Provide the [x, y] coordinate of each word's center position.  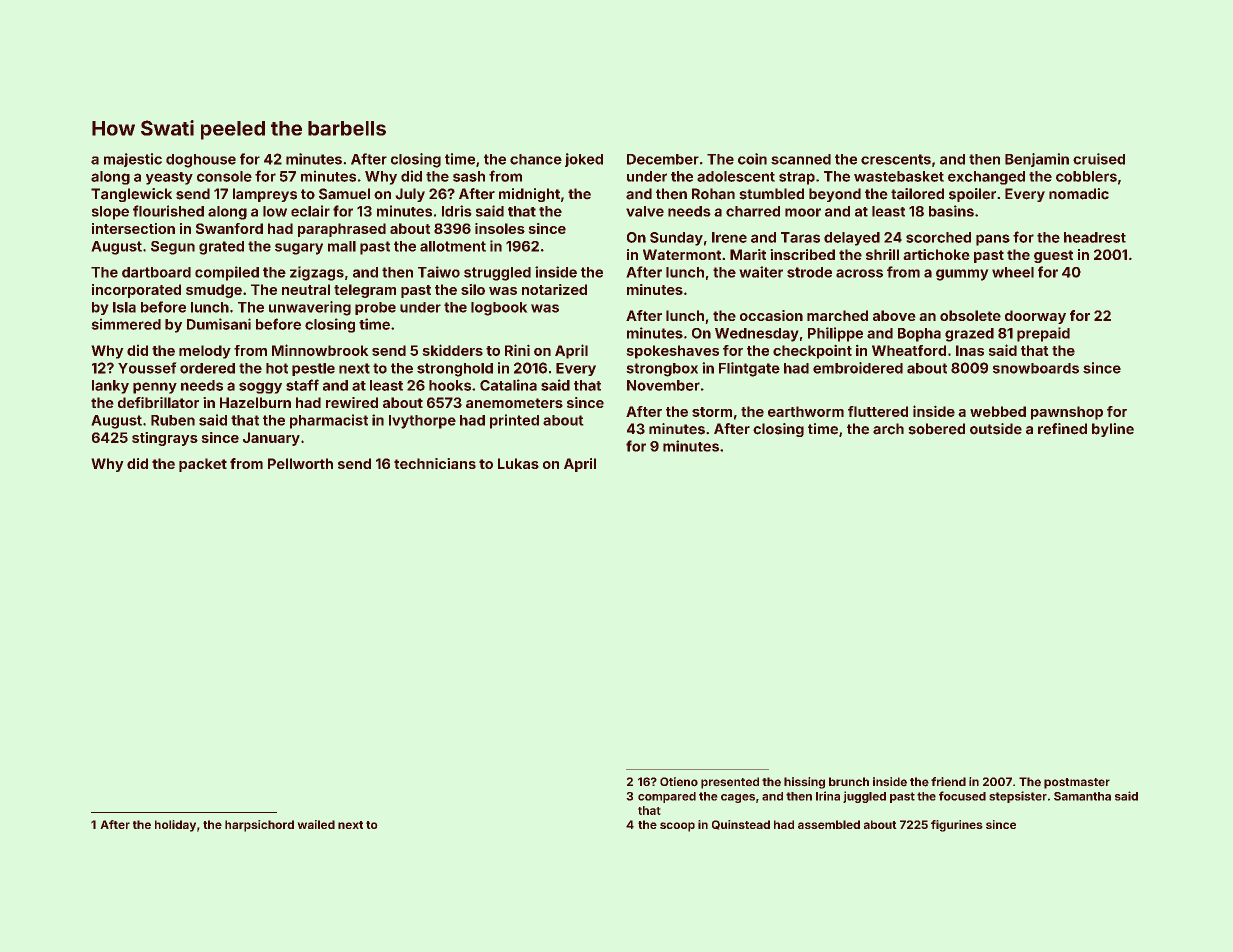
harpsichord [259, 826]
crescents [896, 159]
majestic [133, 160]
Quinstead [741, 825]
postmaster [1077, 783]
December [663, 159]
